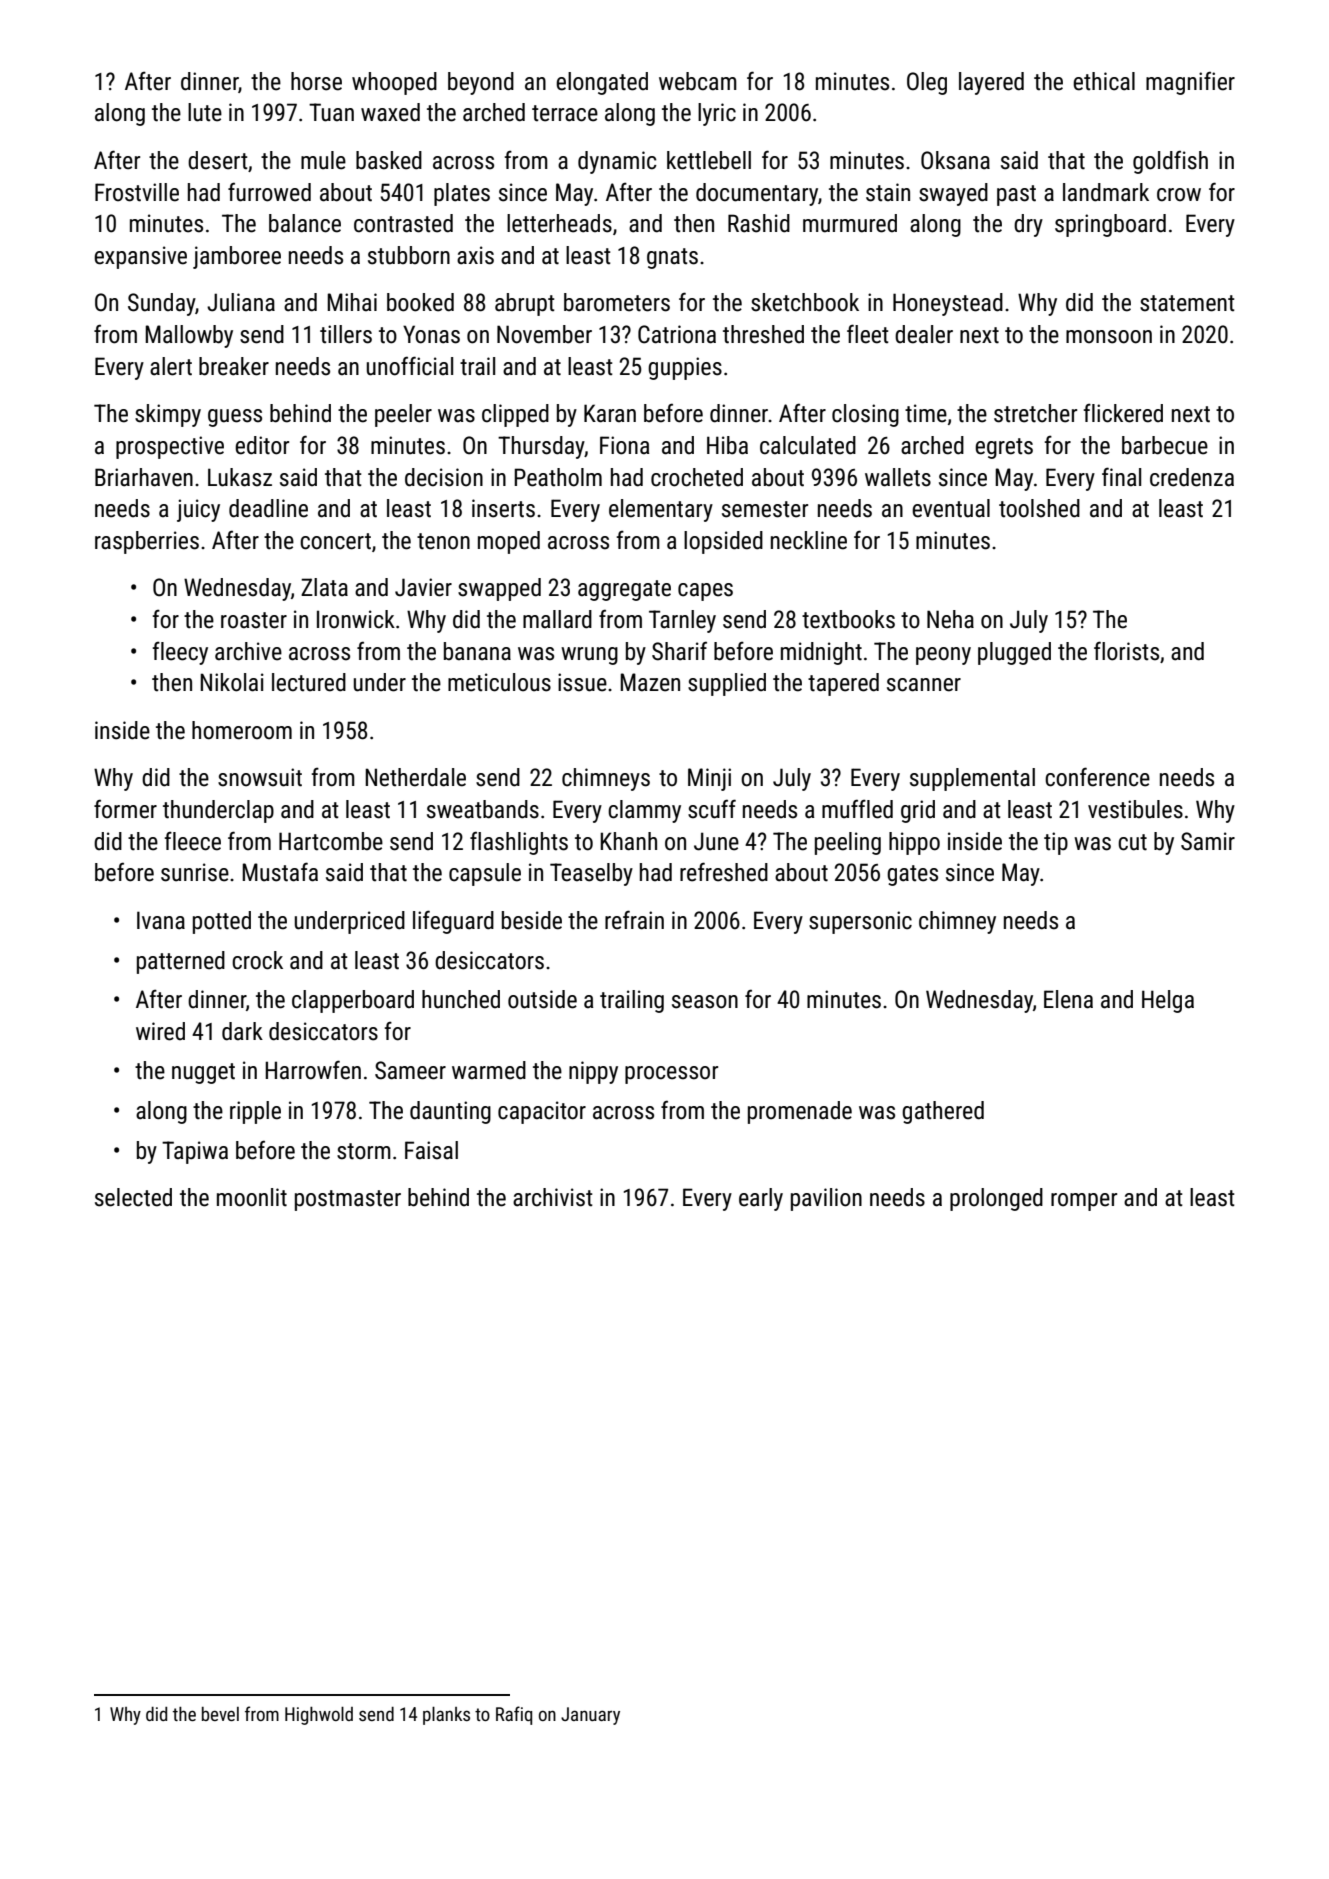  What do you see at coordinates (220, 1714) in the image?
I see `bevel` at bounding box center [220, 1714].
